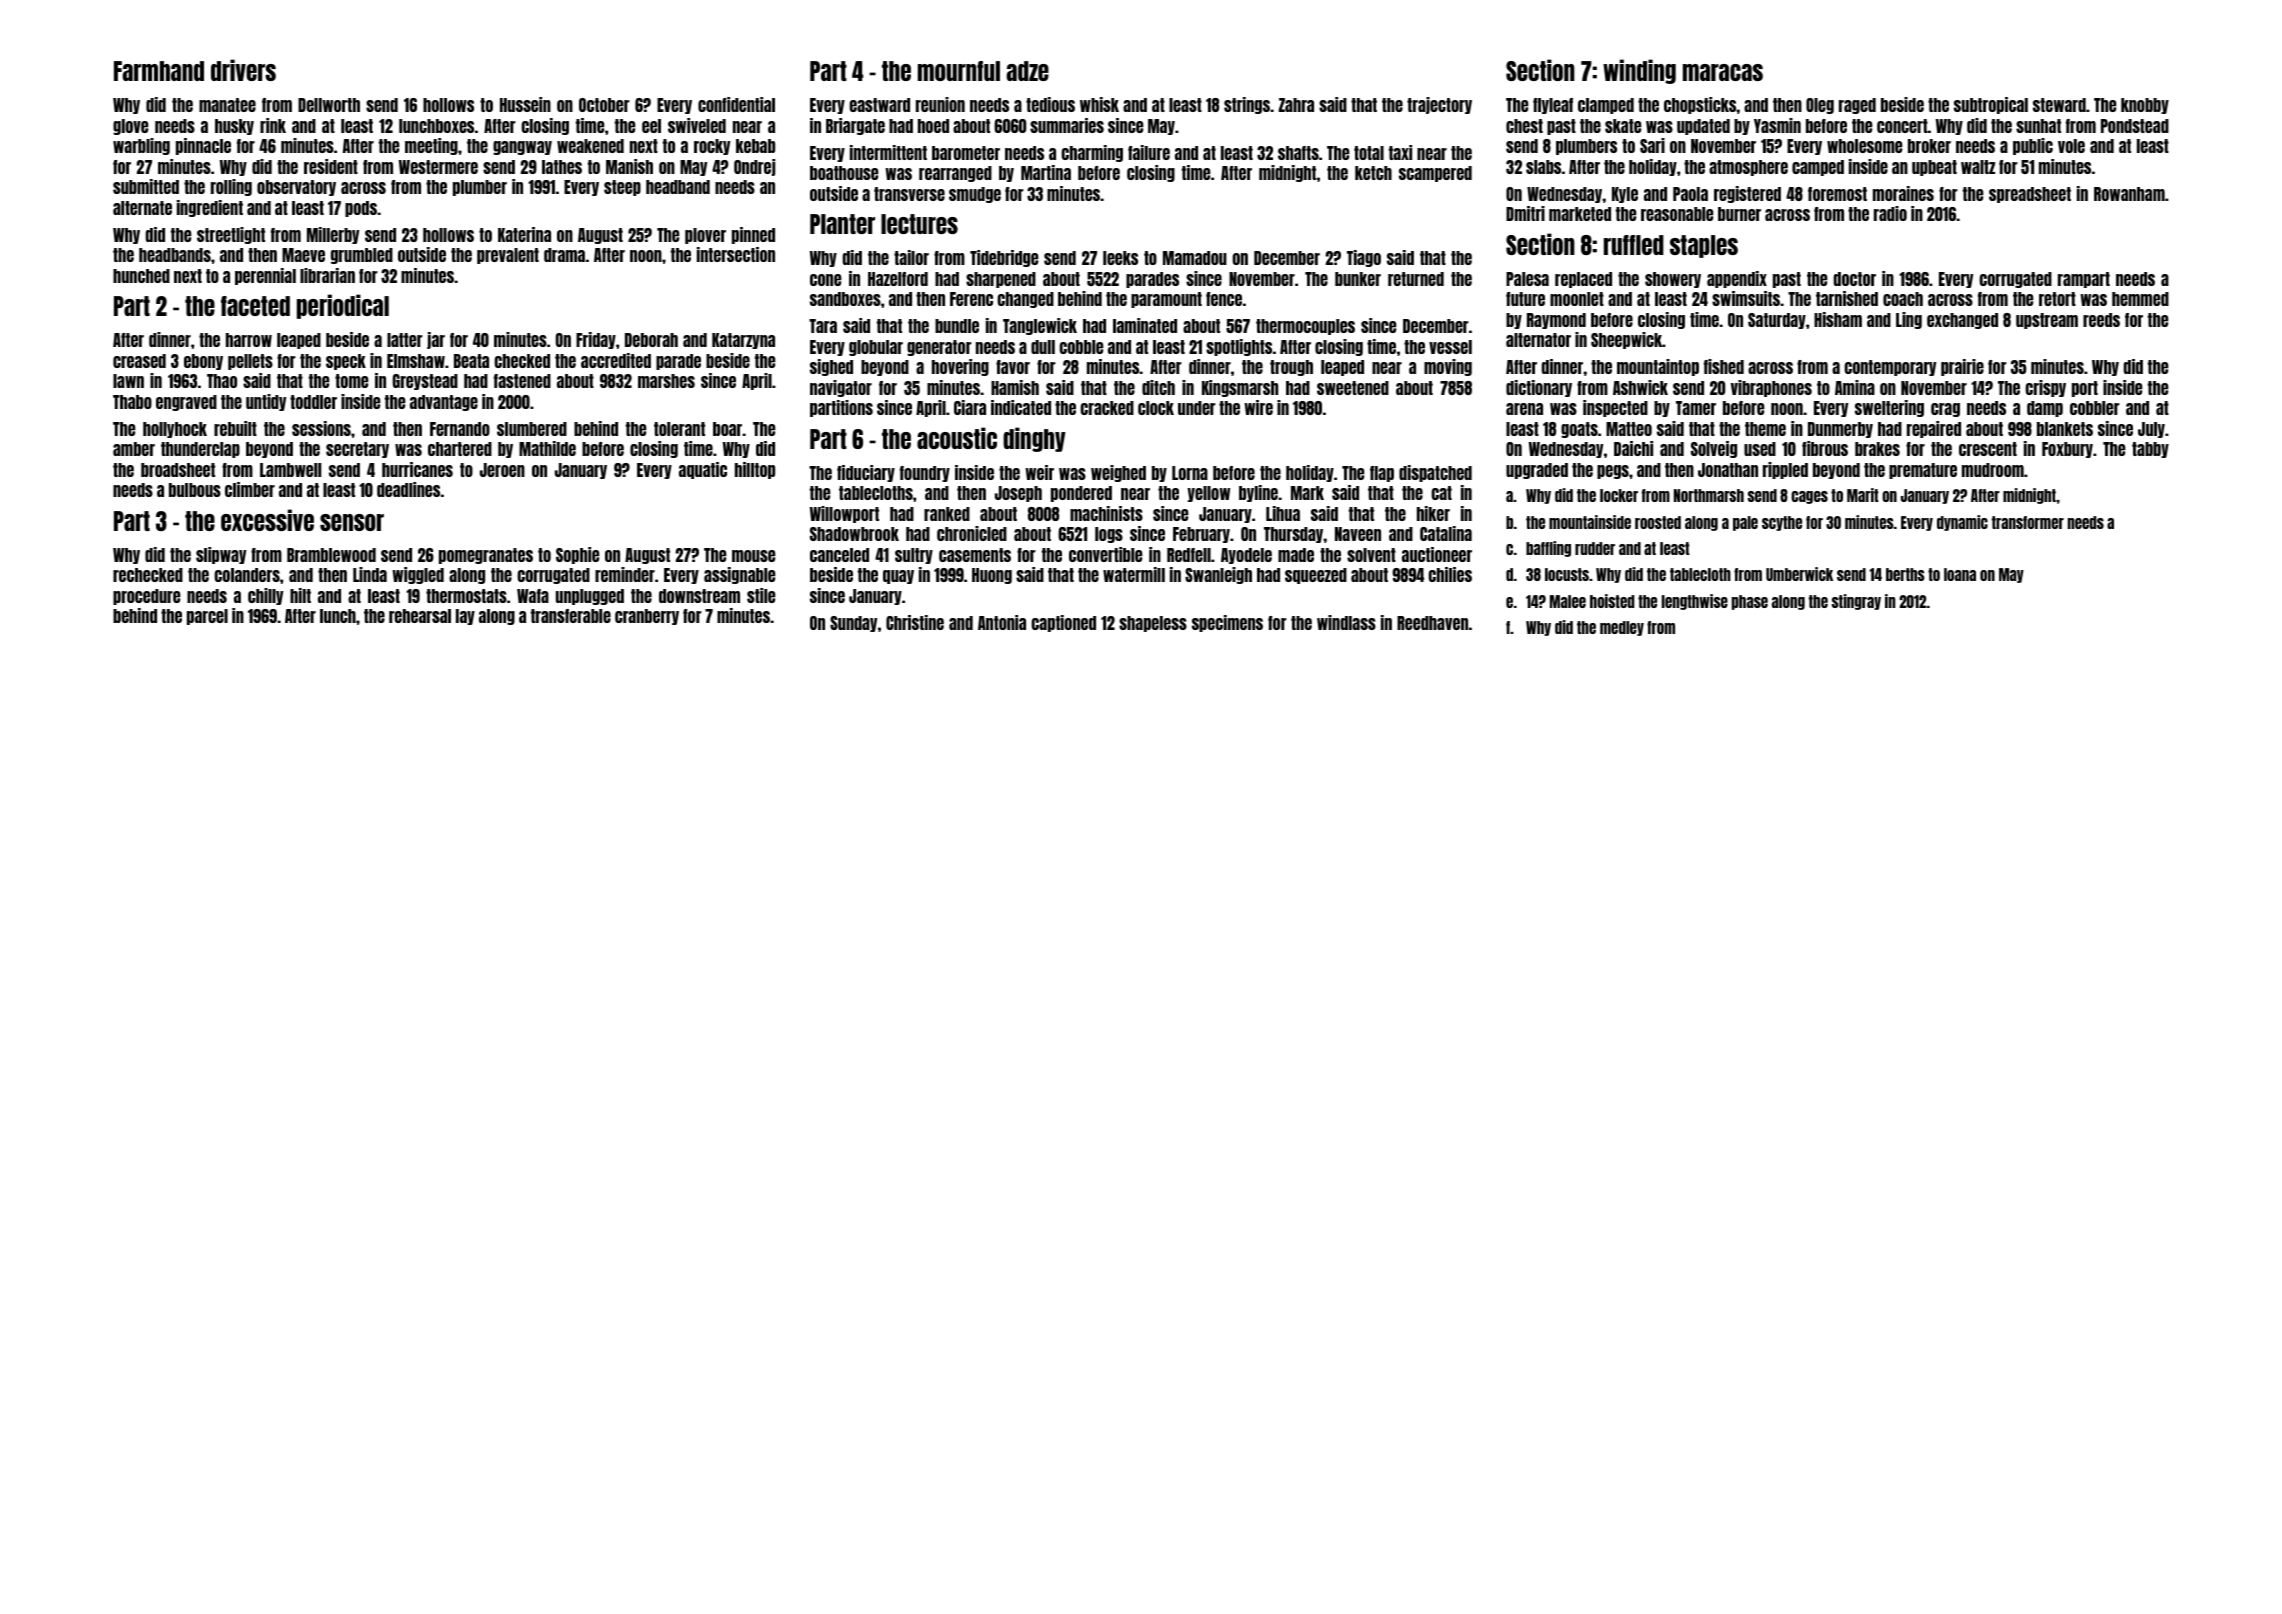 Image resolution: width=2282 pixels, height=1614 pixels. Describe the element at coordinates (159, 71) in the document. I see `Farmhand` at that location.
